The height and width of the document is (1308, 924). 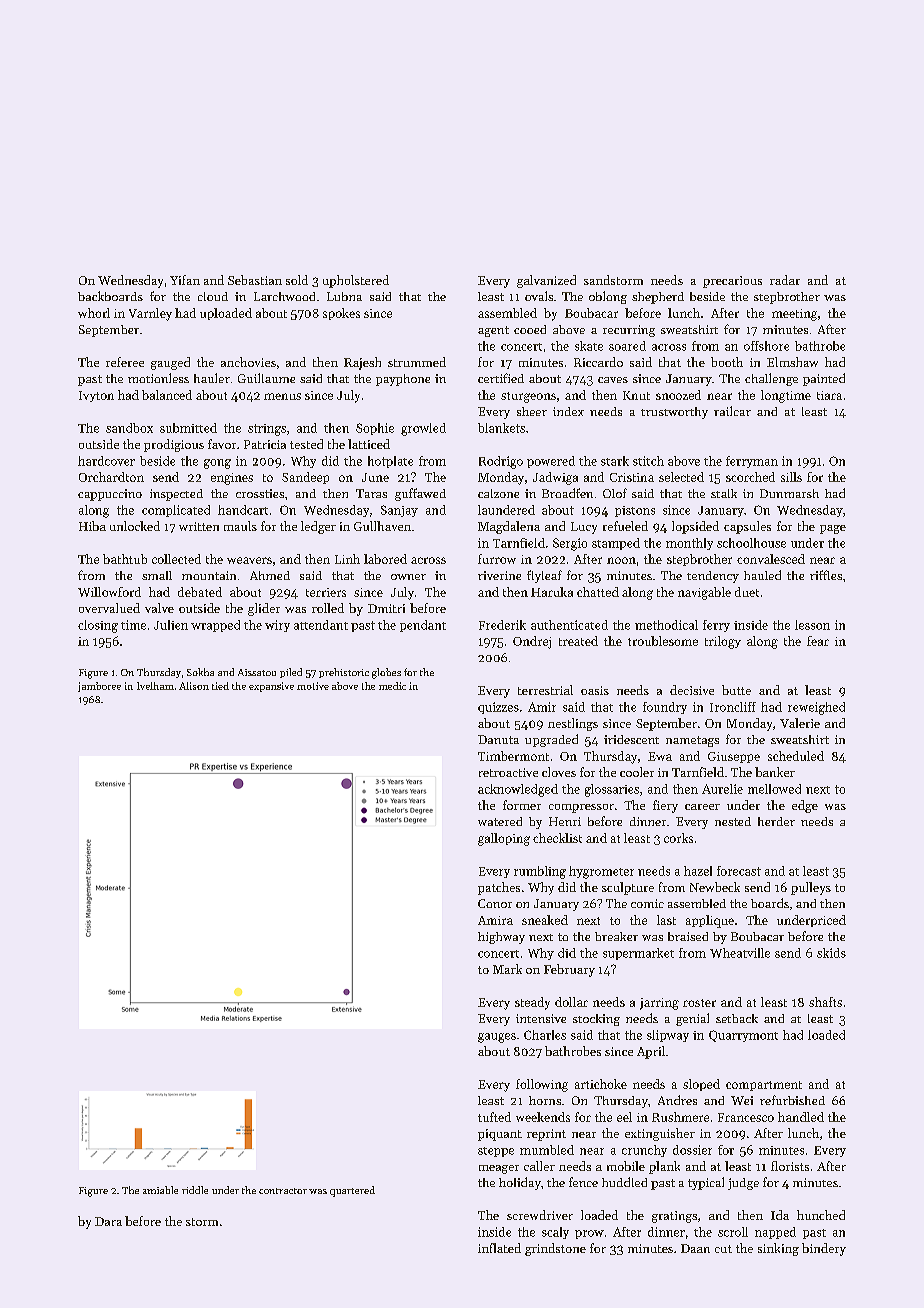 I want to click on tufted, so click(x=494, y=1117).
